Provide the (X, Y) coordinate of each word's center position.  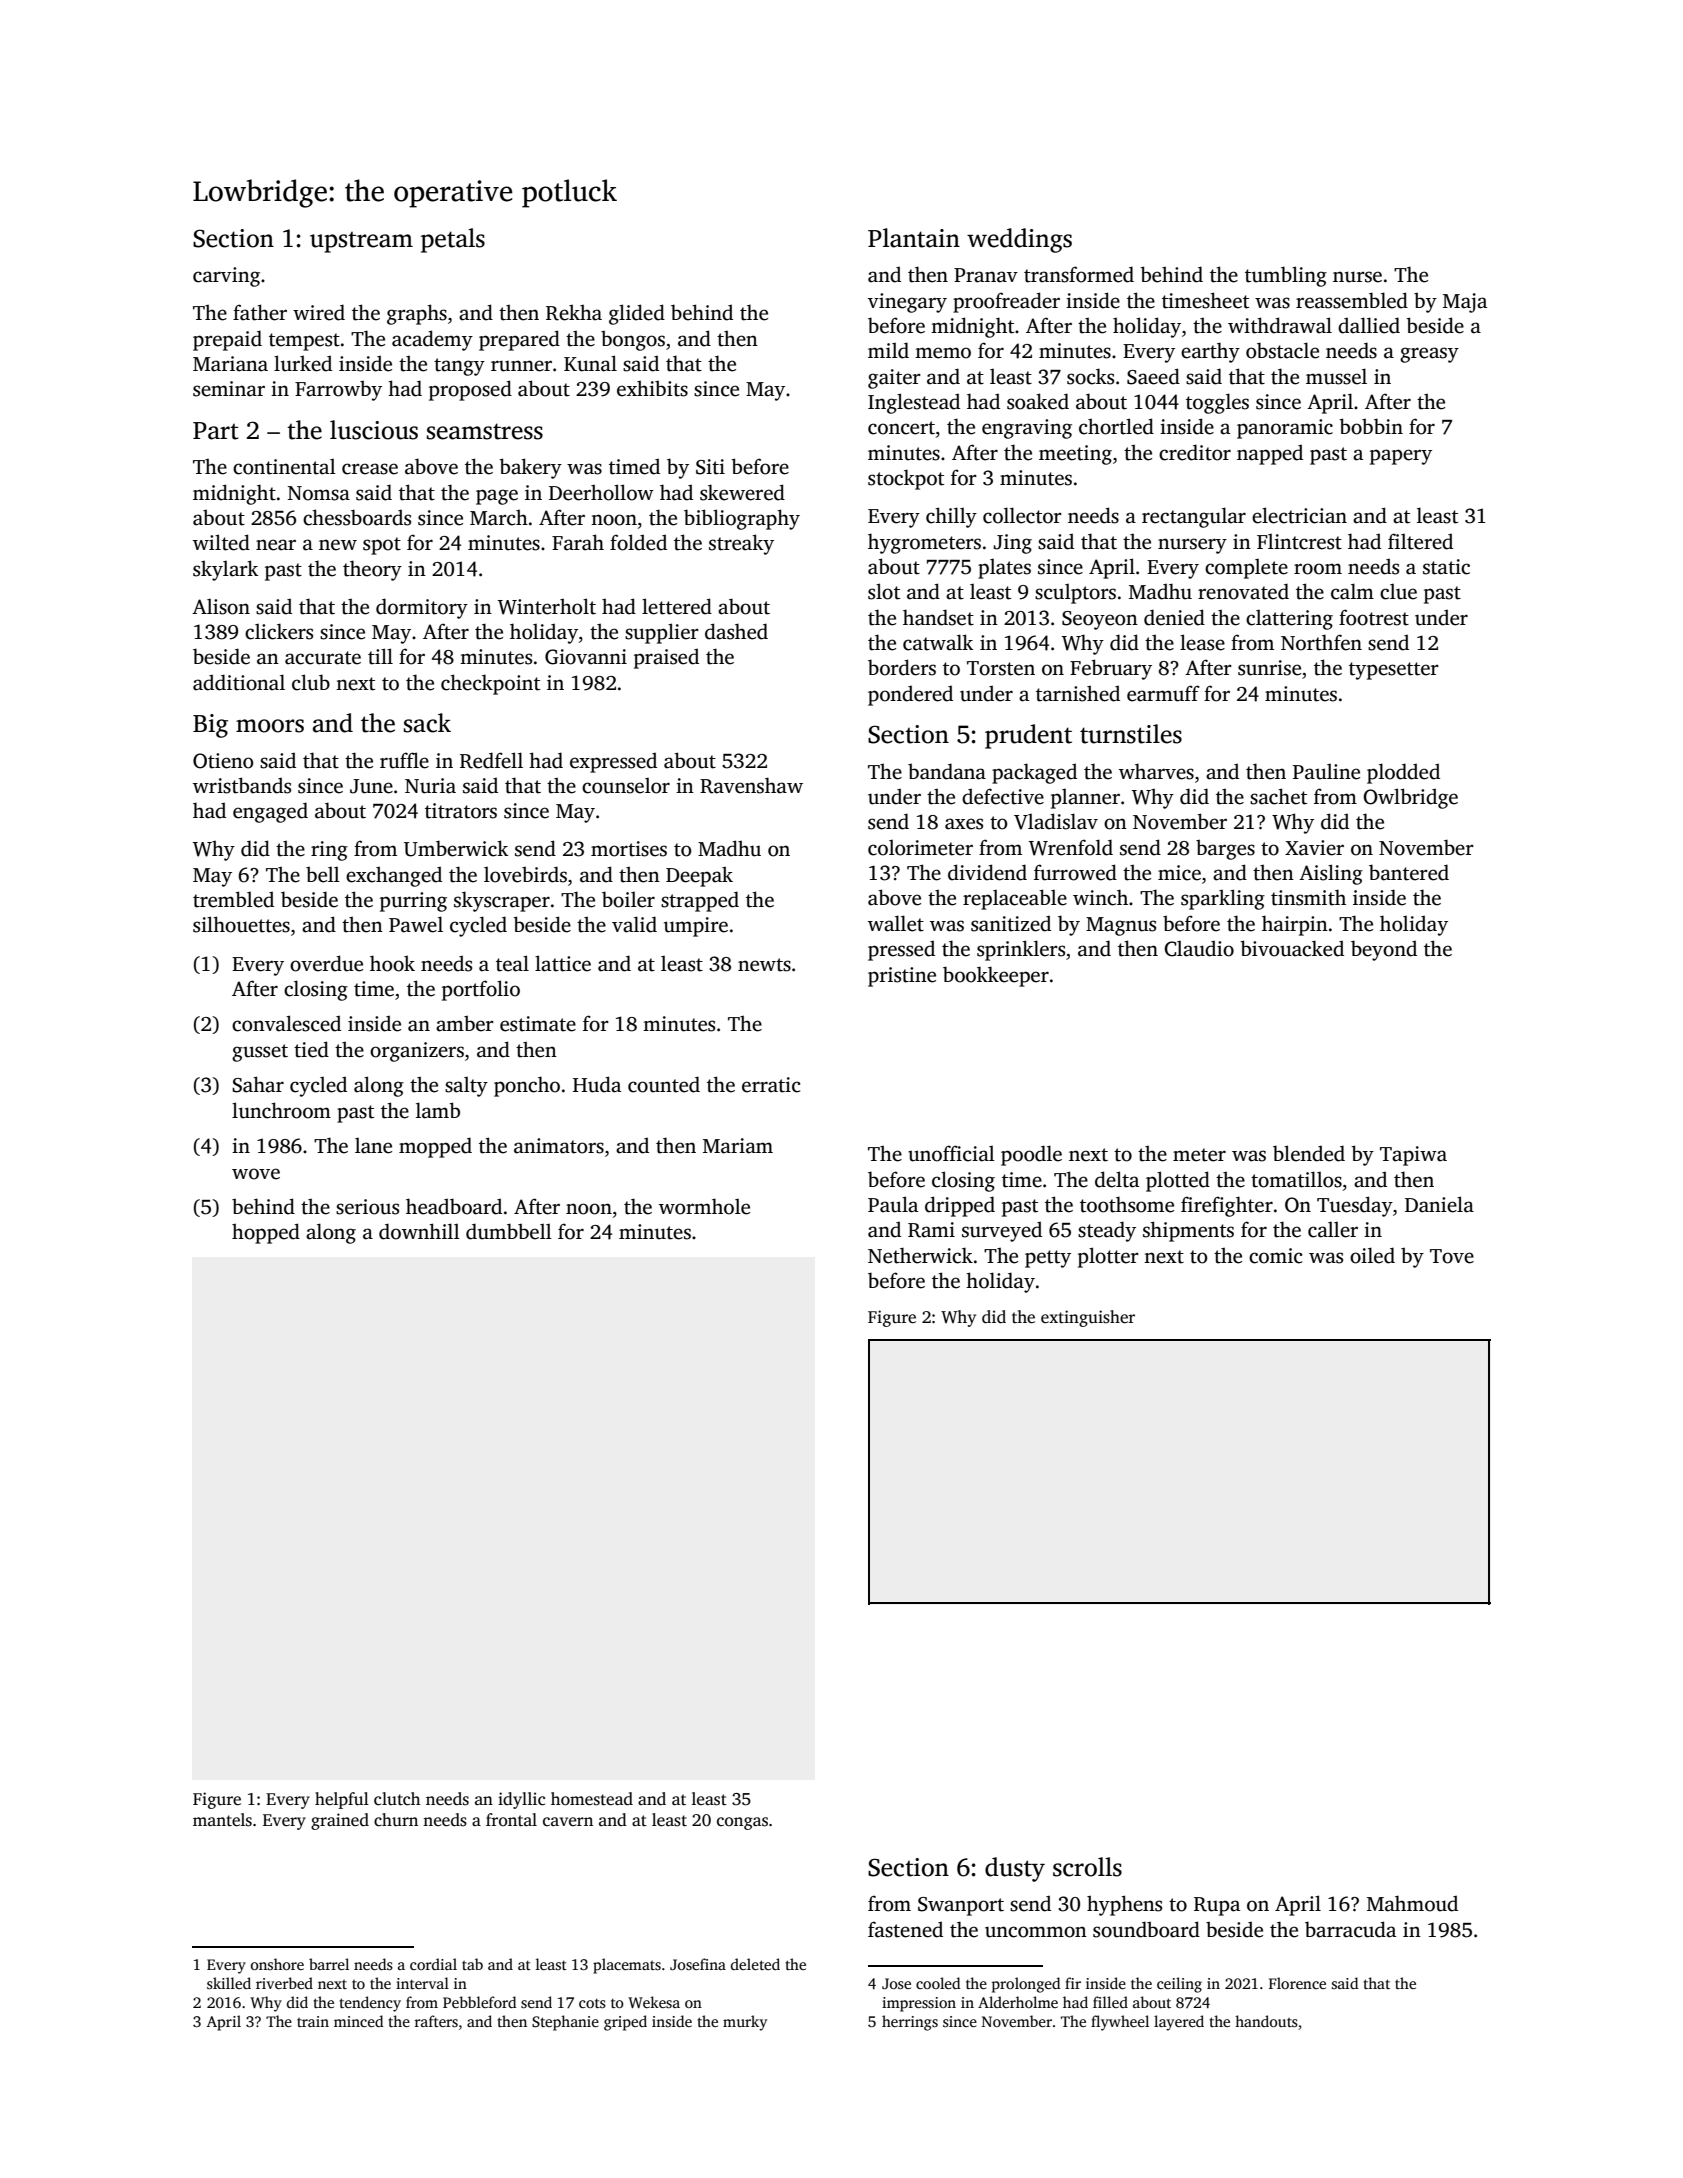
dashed (736, 631)
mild (888, 350)
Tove (1452, 1256)
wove (256, 1174)
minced (359, 2021)
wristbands (242, 785)
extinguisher (1088, 1318)
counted (664, 1084)
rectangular (1194, 517)
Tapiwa (1413, 1156)
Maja (1465, 303)
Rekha (574, 312)
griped (625, 2023)
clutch (397, 1799)
